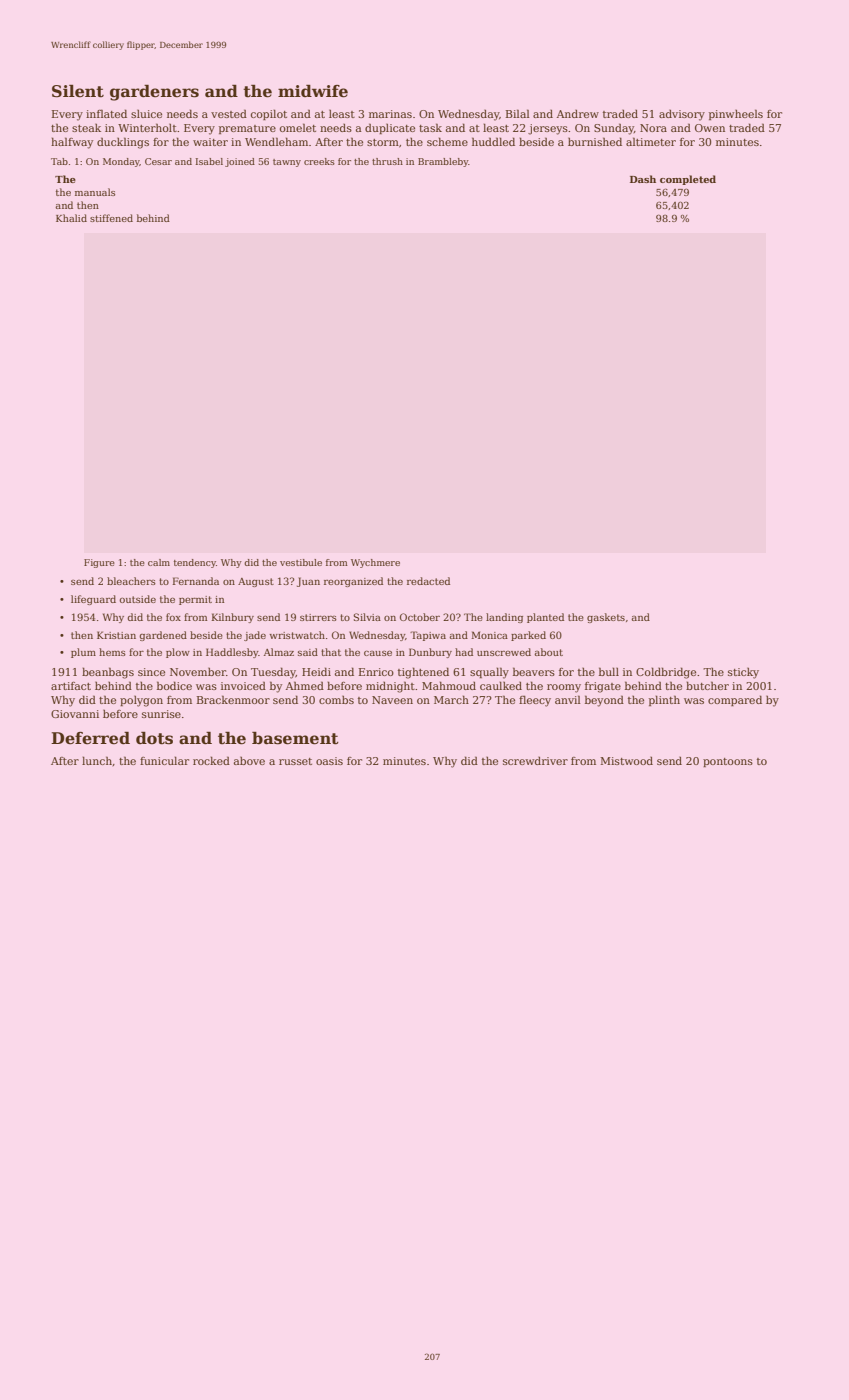 The height and width of the document is (1400, 849). Describe the element at coordinates (269, 114) in the document. I see `copilot` at that location.
